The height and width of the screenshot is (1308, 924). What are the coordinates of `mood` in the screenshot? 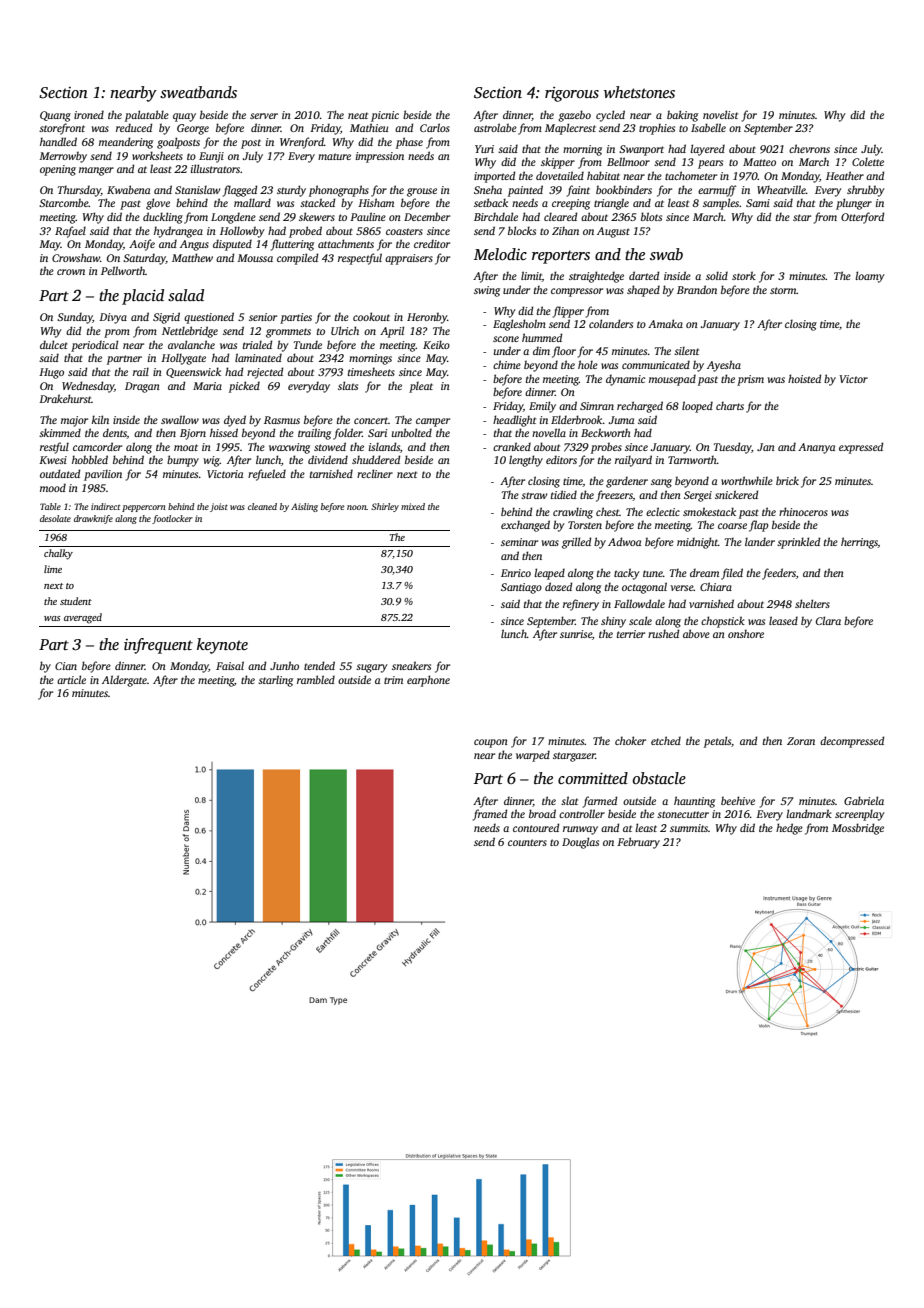 It's located at (53, 487).
